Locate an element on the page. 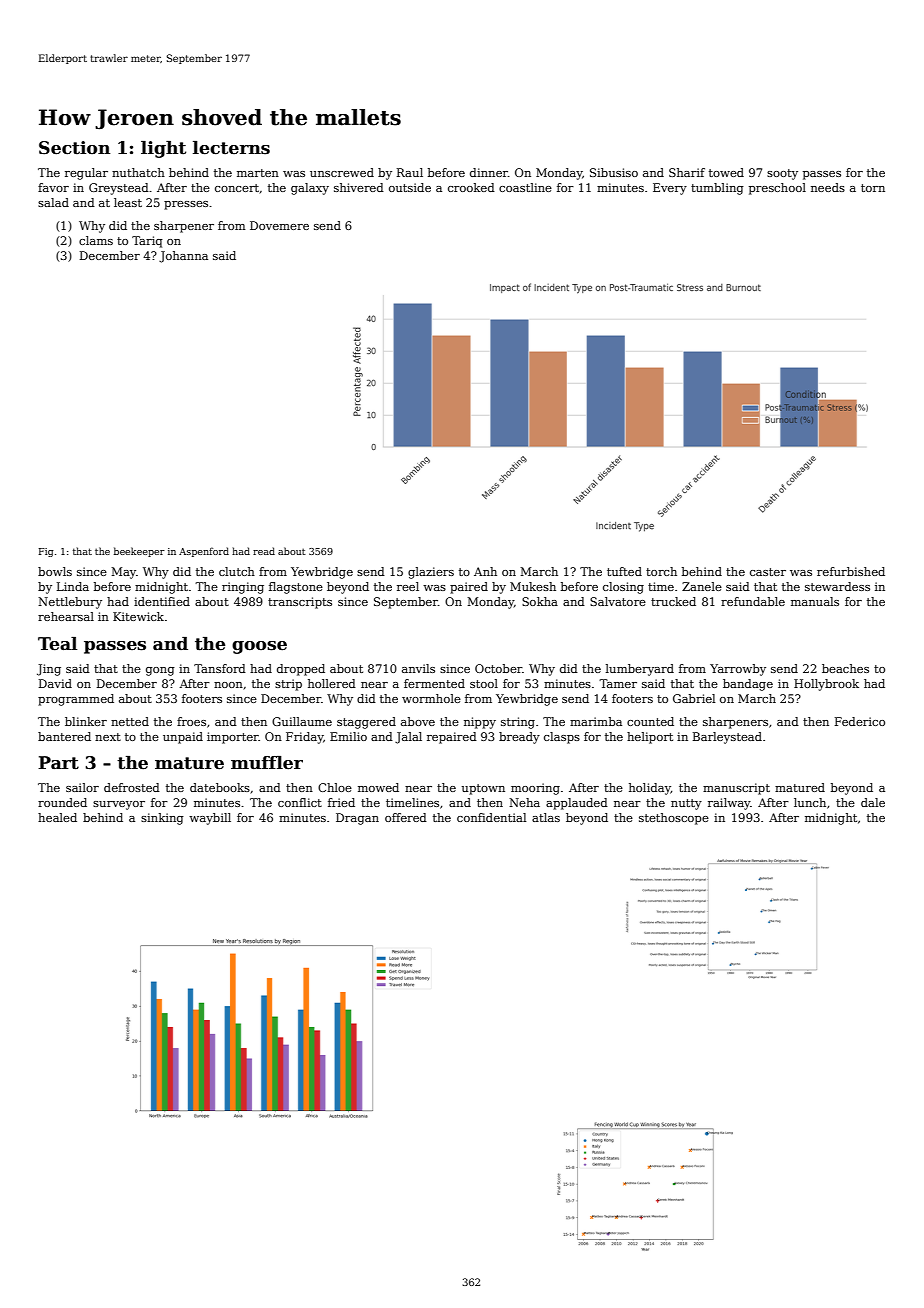  Yarrowby is located at coordinates (738, 670).
